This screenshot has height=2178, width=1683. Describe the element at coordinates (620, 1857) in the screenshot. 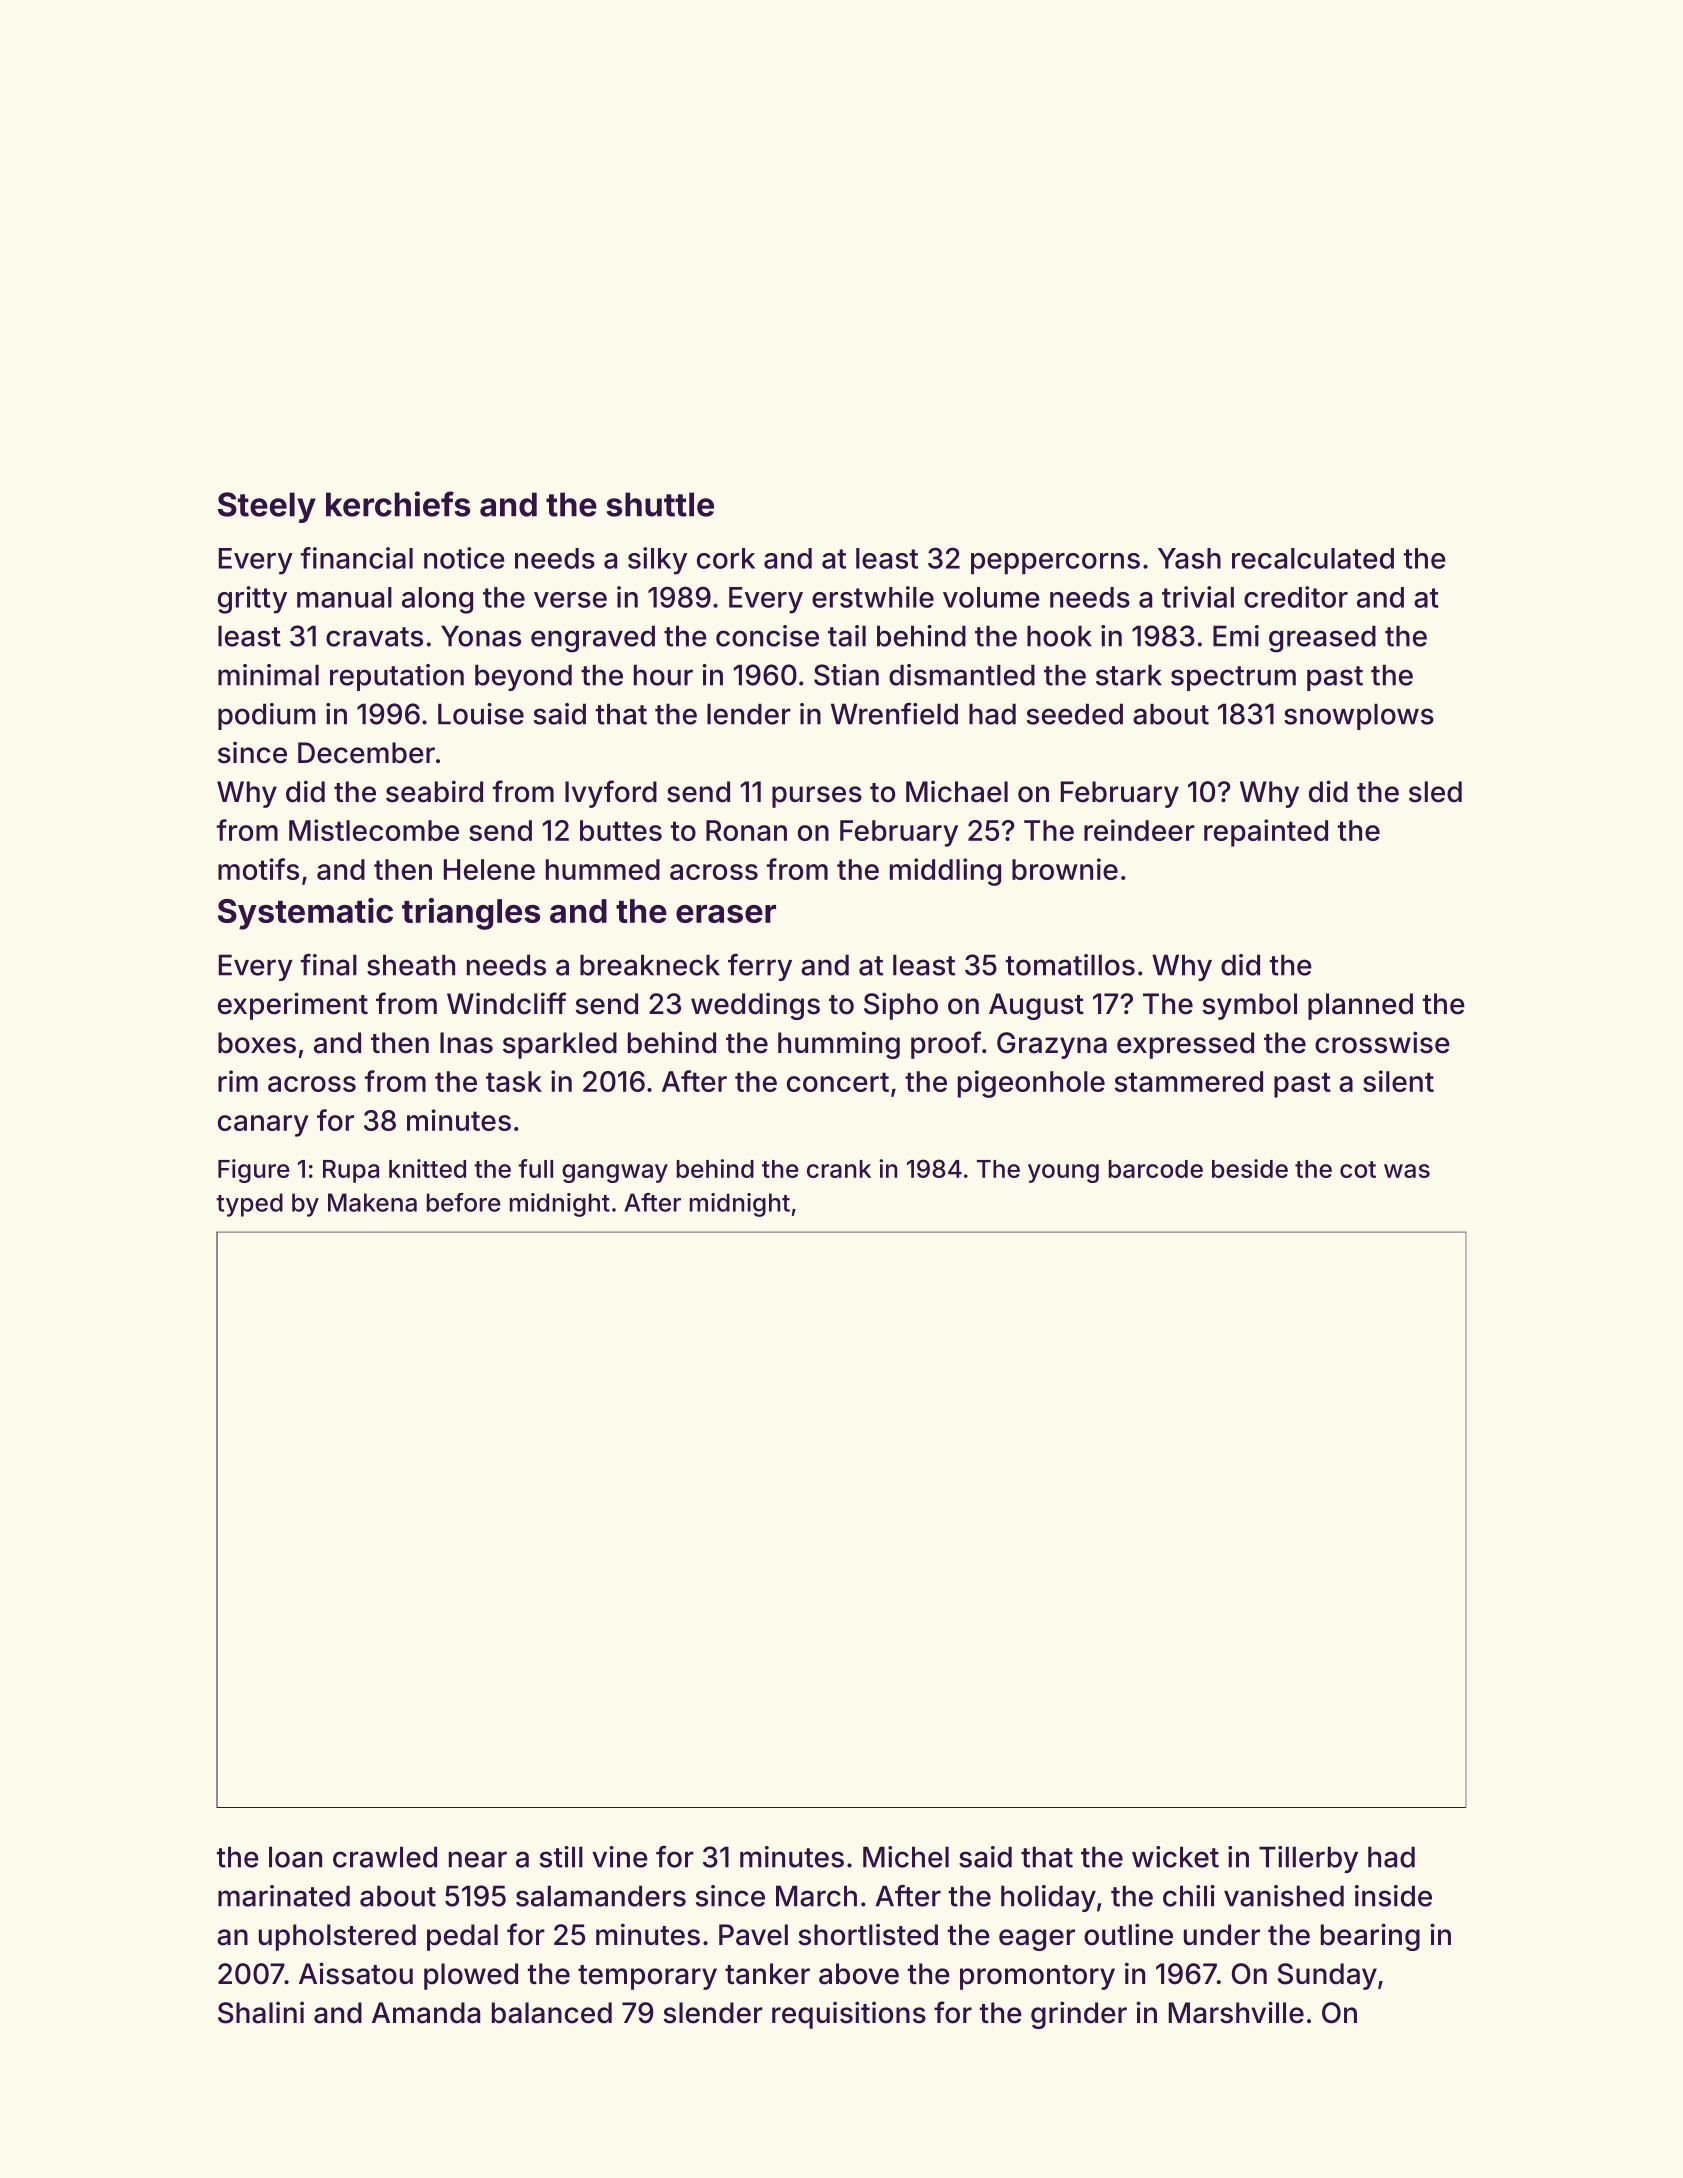

I see `vine` at that location.
